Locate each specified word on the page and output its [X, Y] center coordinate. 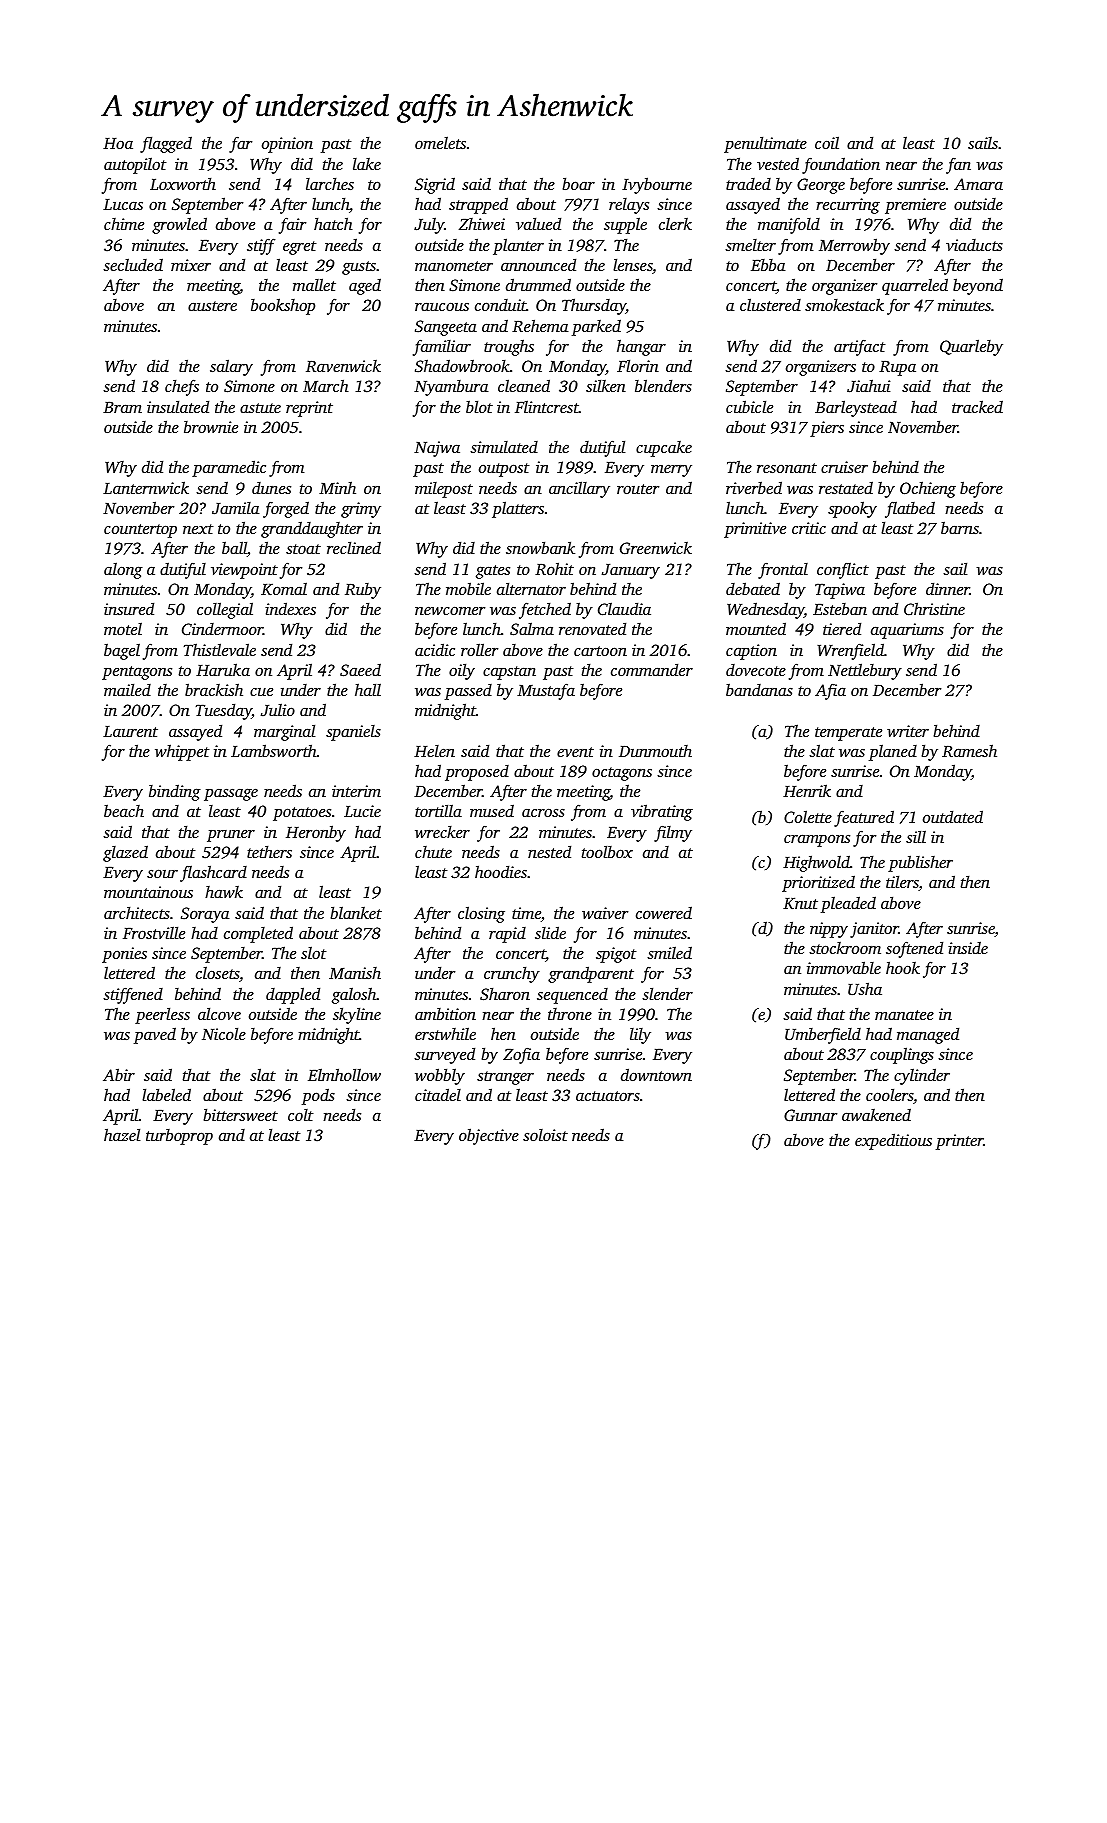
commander [652, 669]
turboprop [179, 1137]
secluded [133, 264]
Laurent [130, 731]
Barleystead [856, 408]
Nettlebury [865, 671]
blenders [663, 385]
